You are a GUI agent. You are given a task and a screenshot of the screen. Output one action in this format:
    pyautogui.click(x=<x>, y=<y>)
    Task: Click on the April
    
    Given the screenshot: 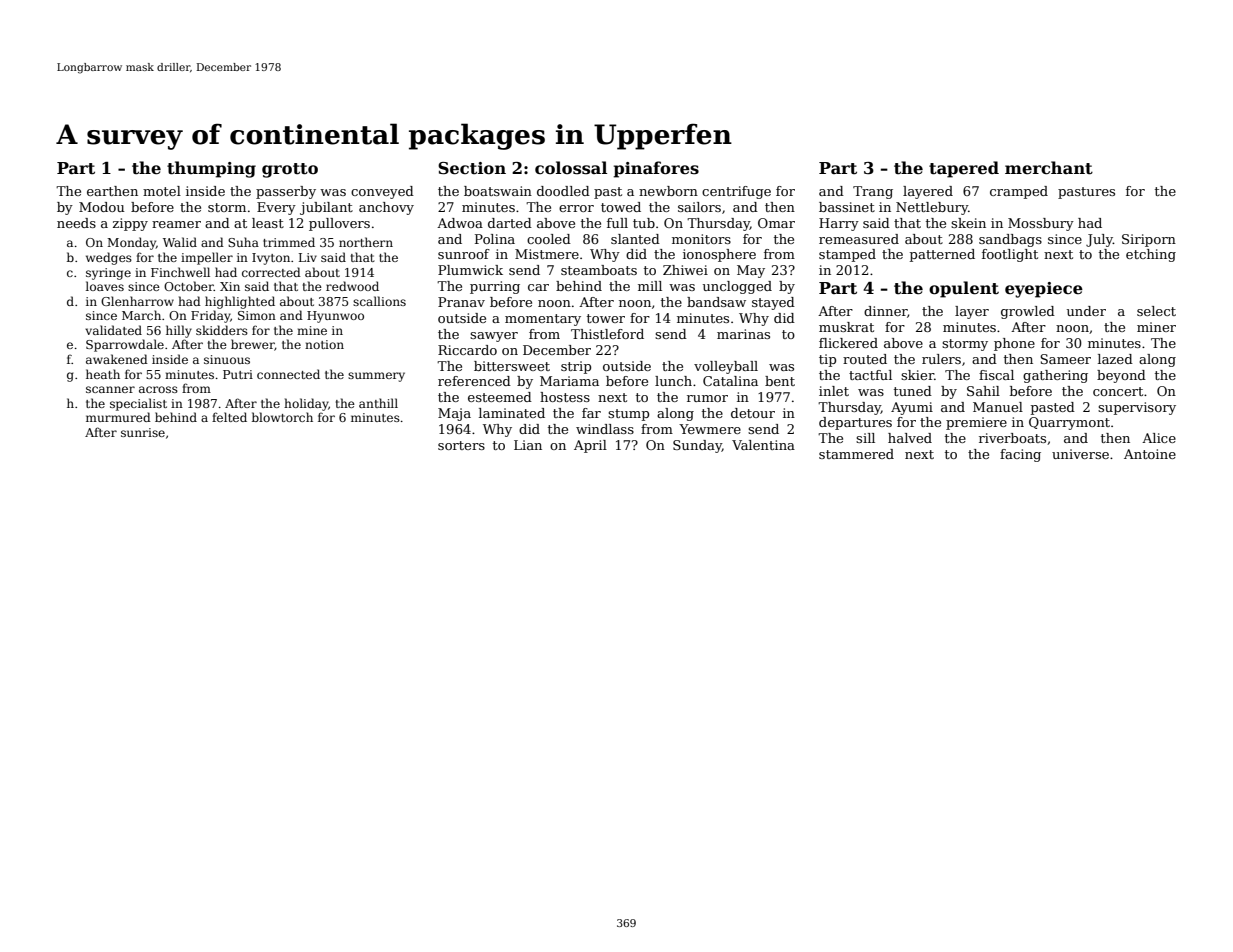 What is the action you would take?
    pyautogui.click(x=590, y=446)
